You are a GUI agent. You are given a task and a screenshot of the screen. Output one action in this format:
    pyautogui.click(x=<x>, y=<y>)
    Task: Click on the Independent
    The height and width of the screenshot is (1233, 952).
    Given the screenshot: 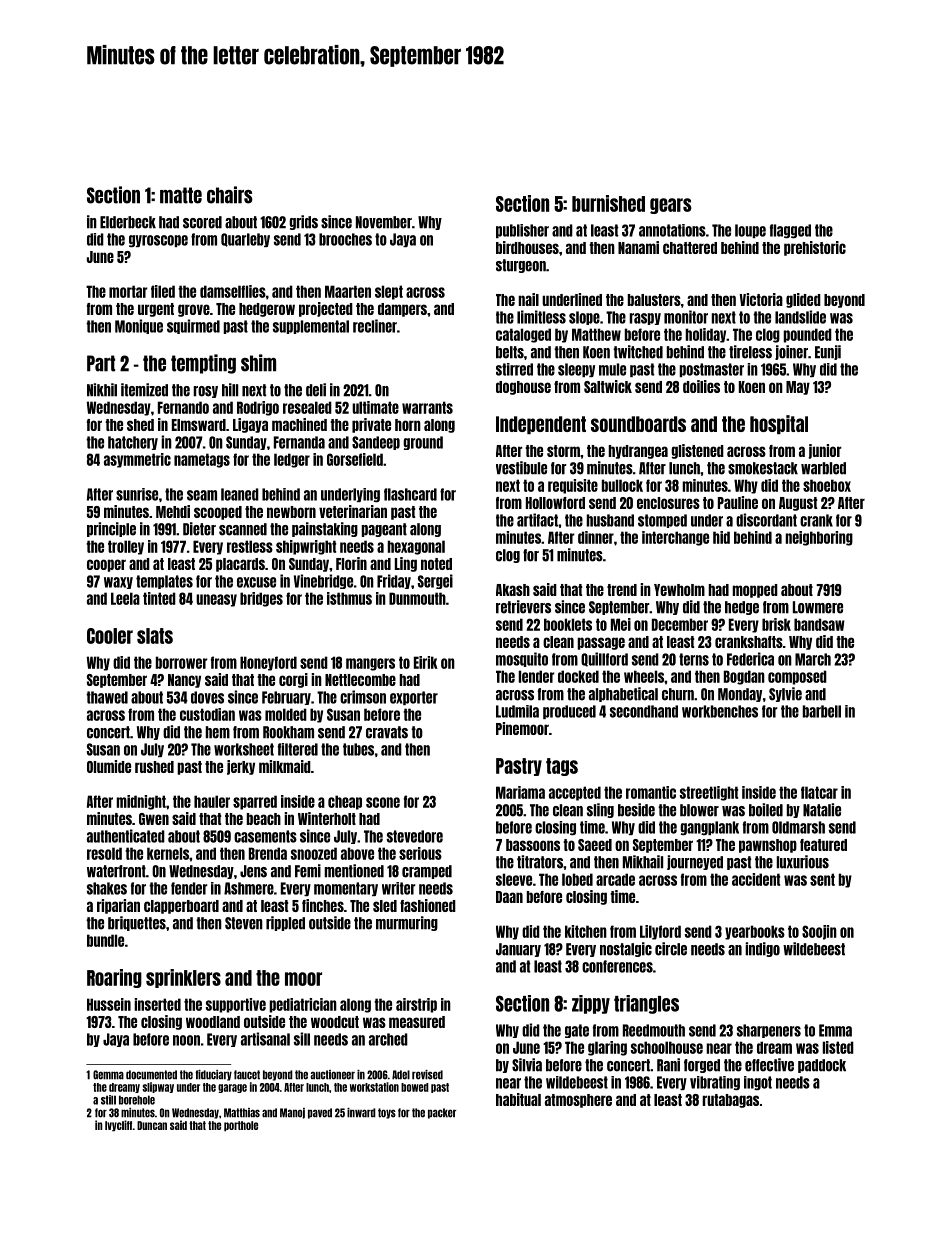 What is the action you would take?
    pyautogui.click(x=541, y=425)
